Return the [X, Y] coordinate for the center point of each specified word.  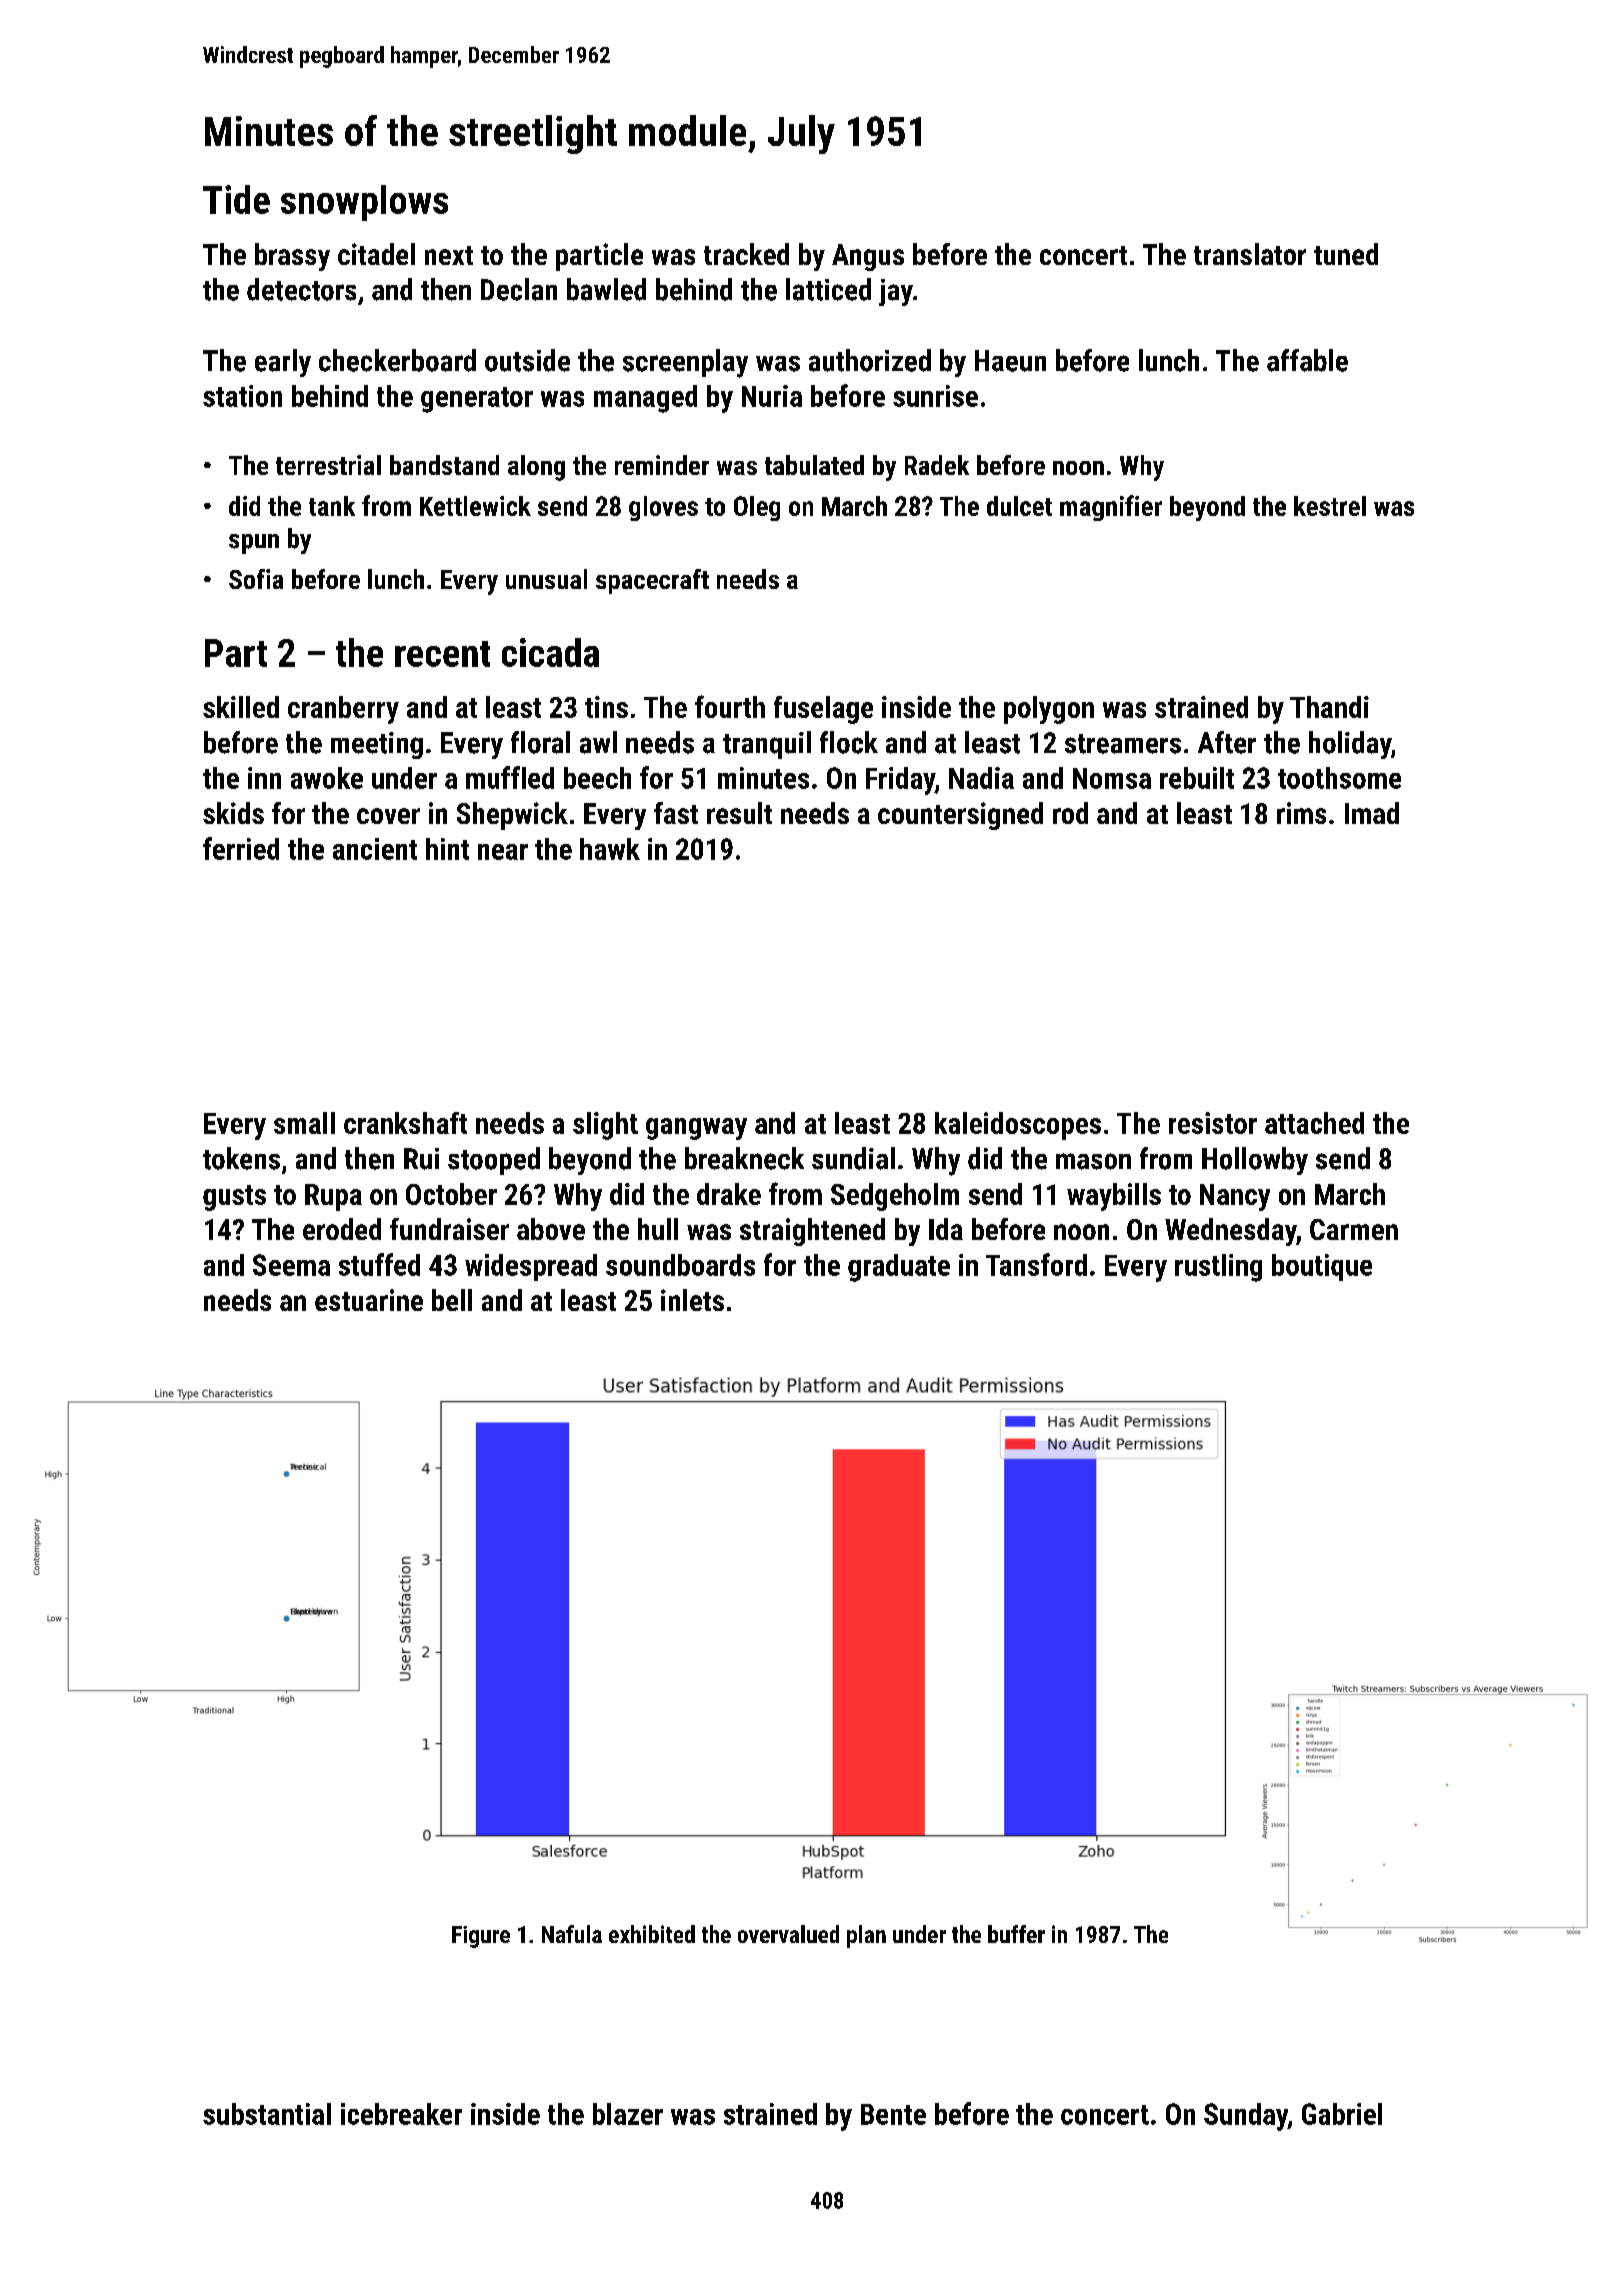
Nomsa [1112, 778]
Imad [1372, 813]
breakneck [744, 1158]
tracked [746, 254]
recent [442, 654]
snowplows [364, 203]
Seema [291, 1265]
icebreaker [401, 2114]
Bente [893, 2114]
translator [1250, 254]
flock [849, 742]
